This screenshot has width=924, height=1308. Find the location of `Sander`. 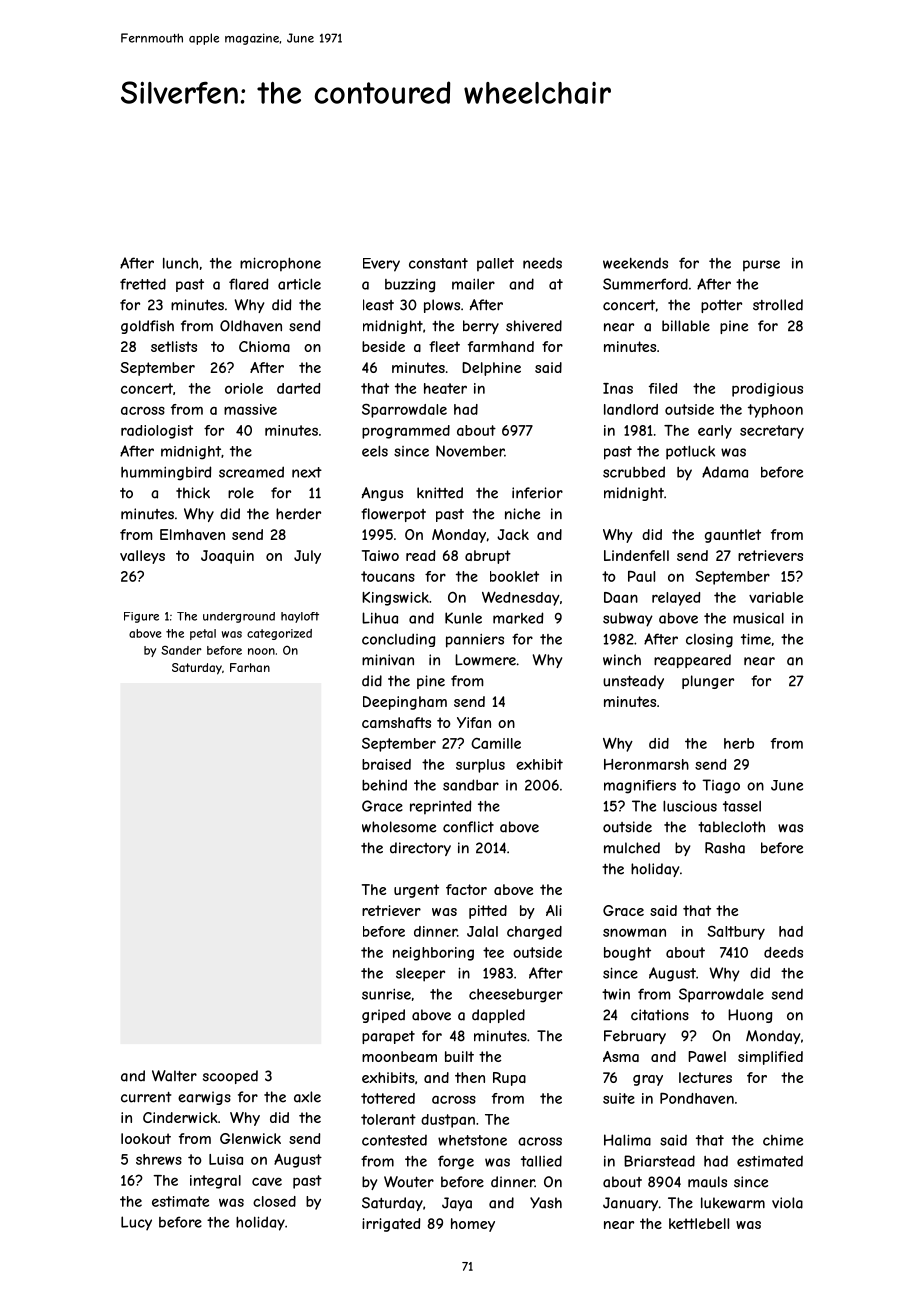

Sander is located at coordinates (181, 650).
